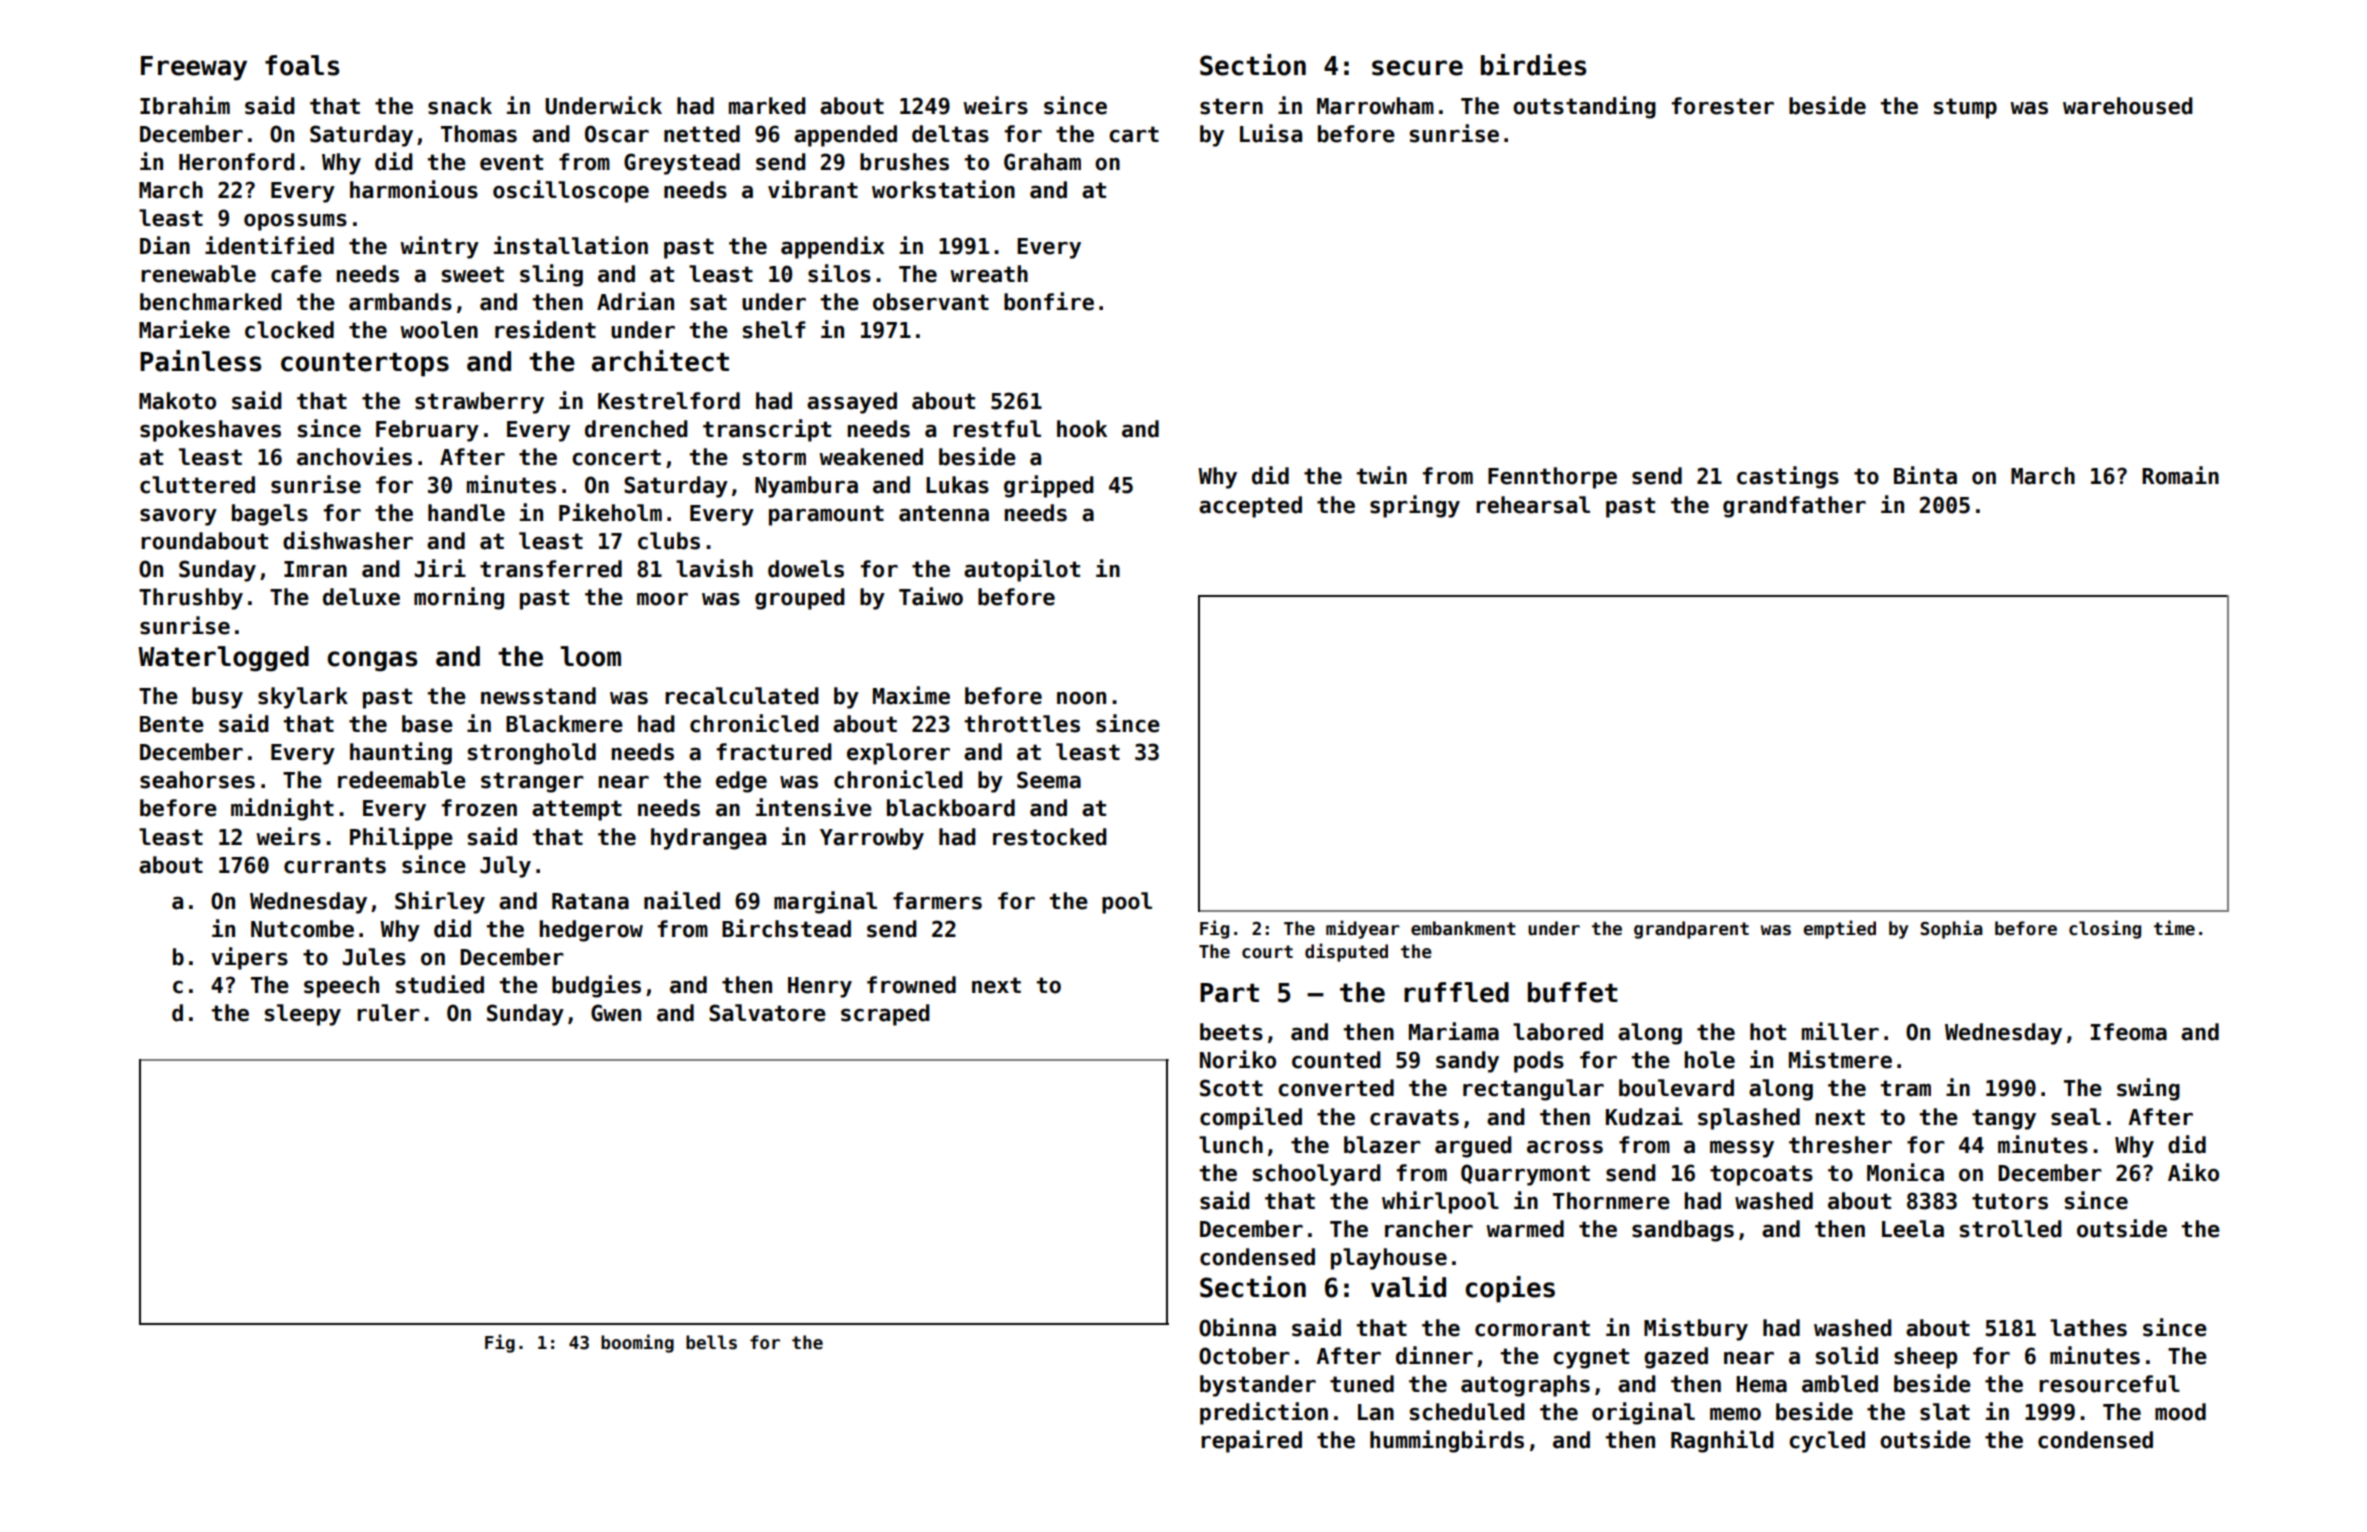  Describe the element at coordinates (1381, 475) in the screenshot. I see `twin` at that location.
